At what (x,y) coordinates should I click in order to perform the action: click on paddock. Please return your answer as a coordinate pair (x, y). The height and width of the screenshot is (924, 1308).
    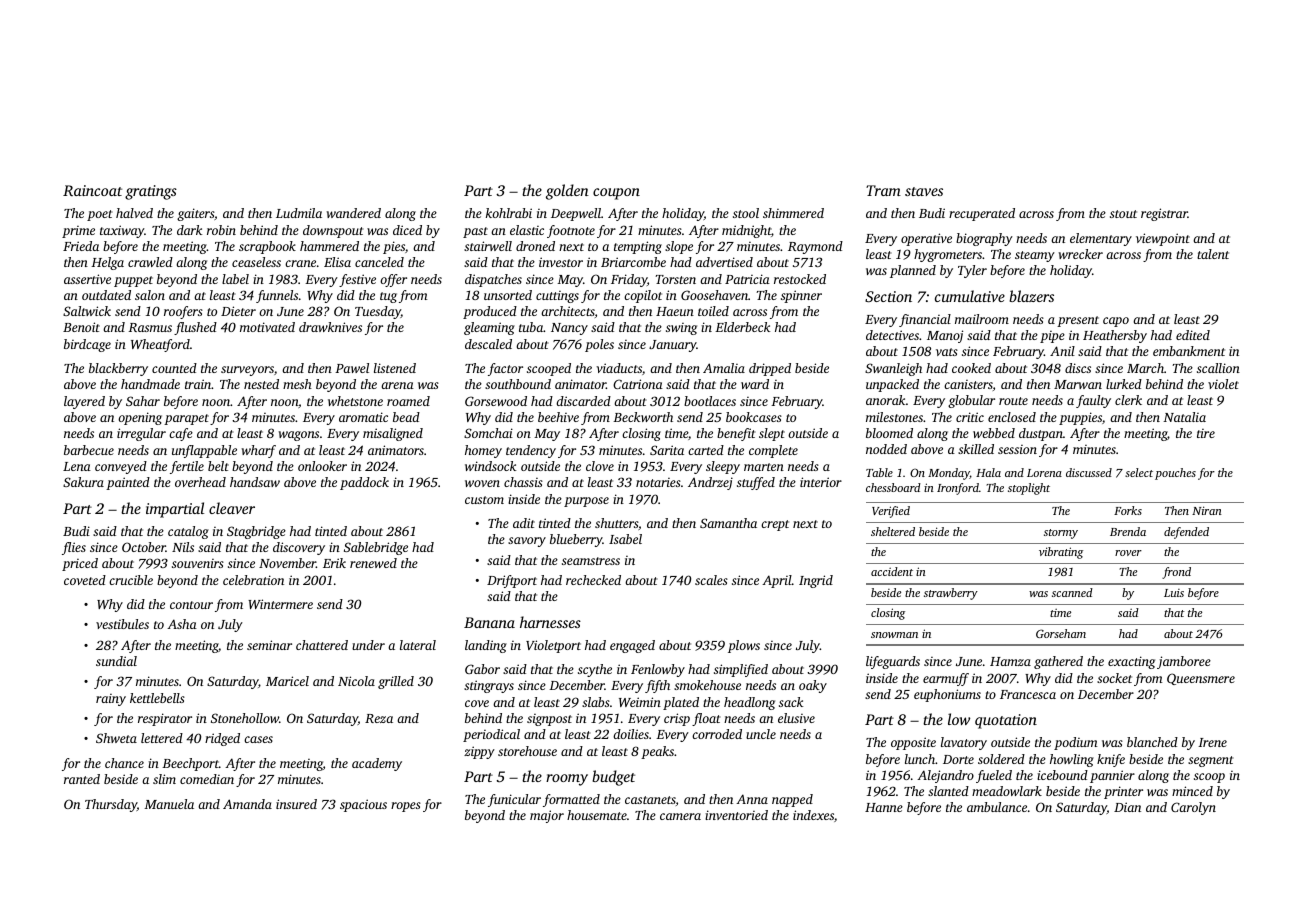
    Looking at the image, I should click on (364, 483).
